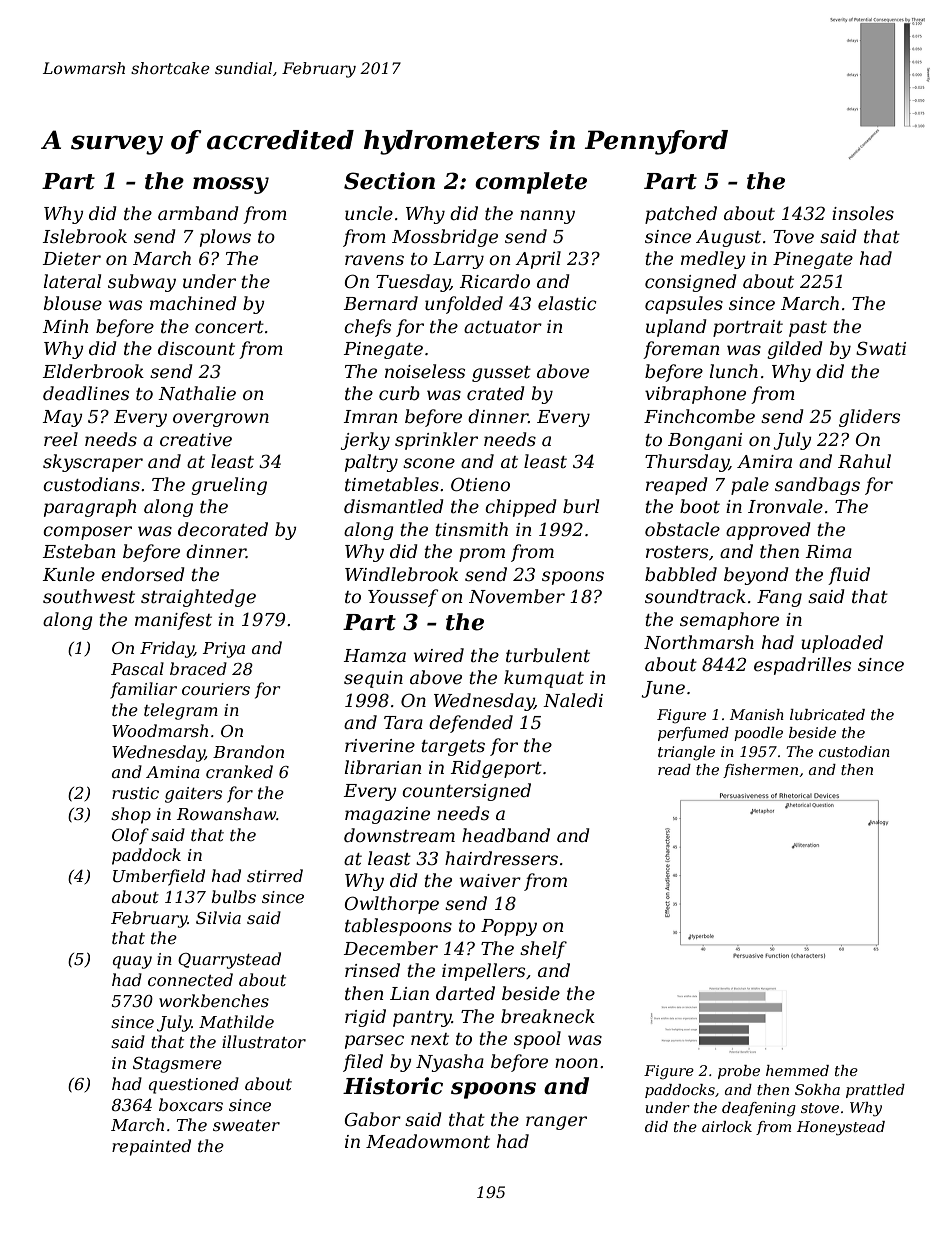 Image resolution: width=952 pixels, height=1233 pixels. I want to click on Umberfield, so click(159, 877).
